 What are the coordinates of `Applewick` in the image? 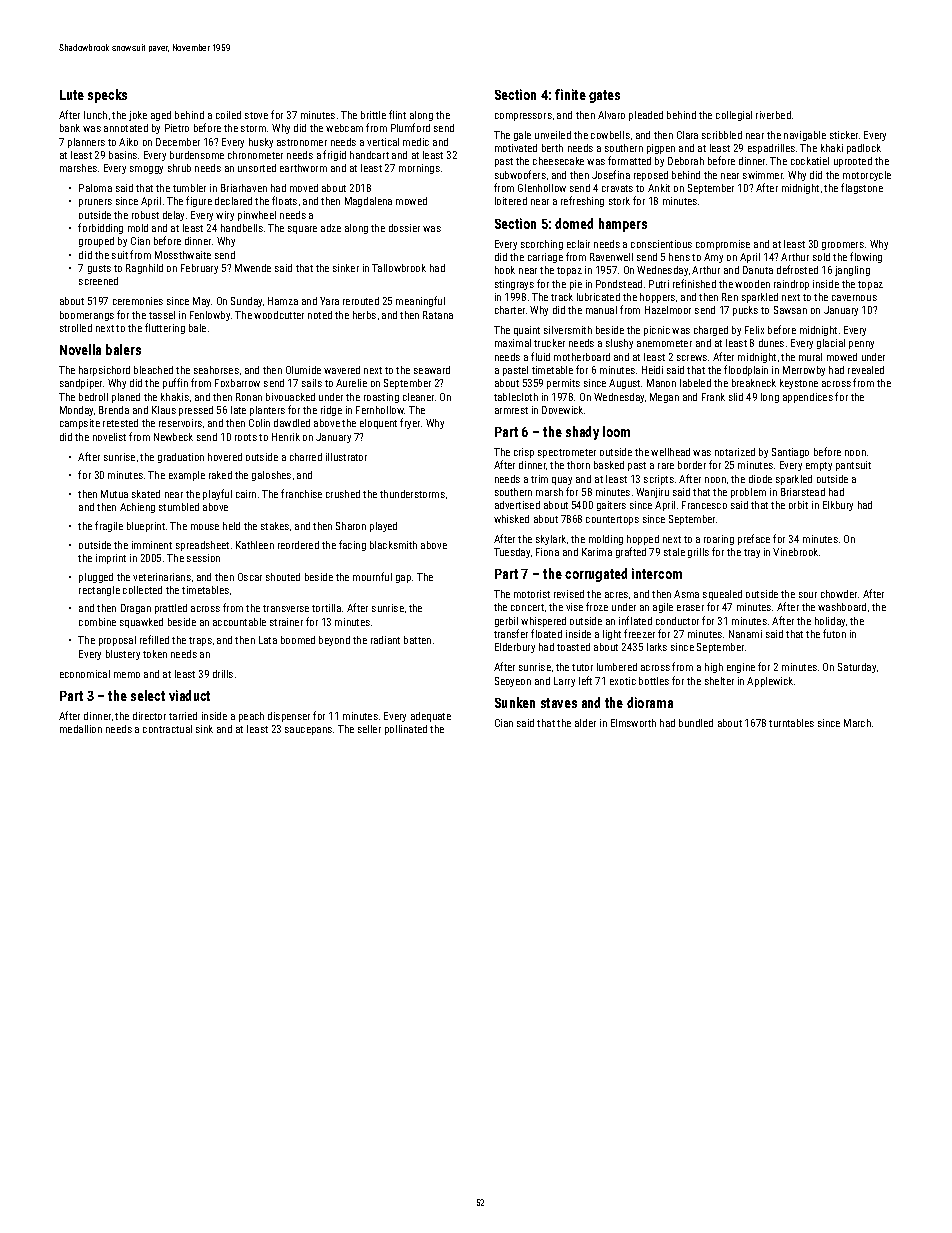 It's located at (770, 682).
